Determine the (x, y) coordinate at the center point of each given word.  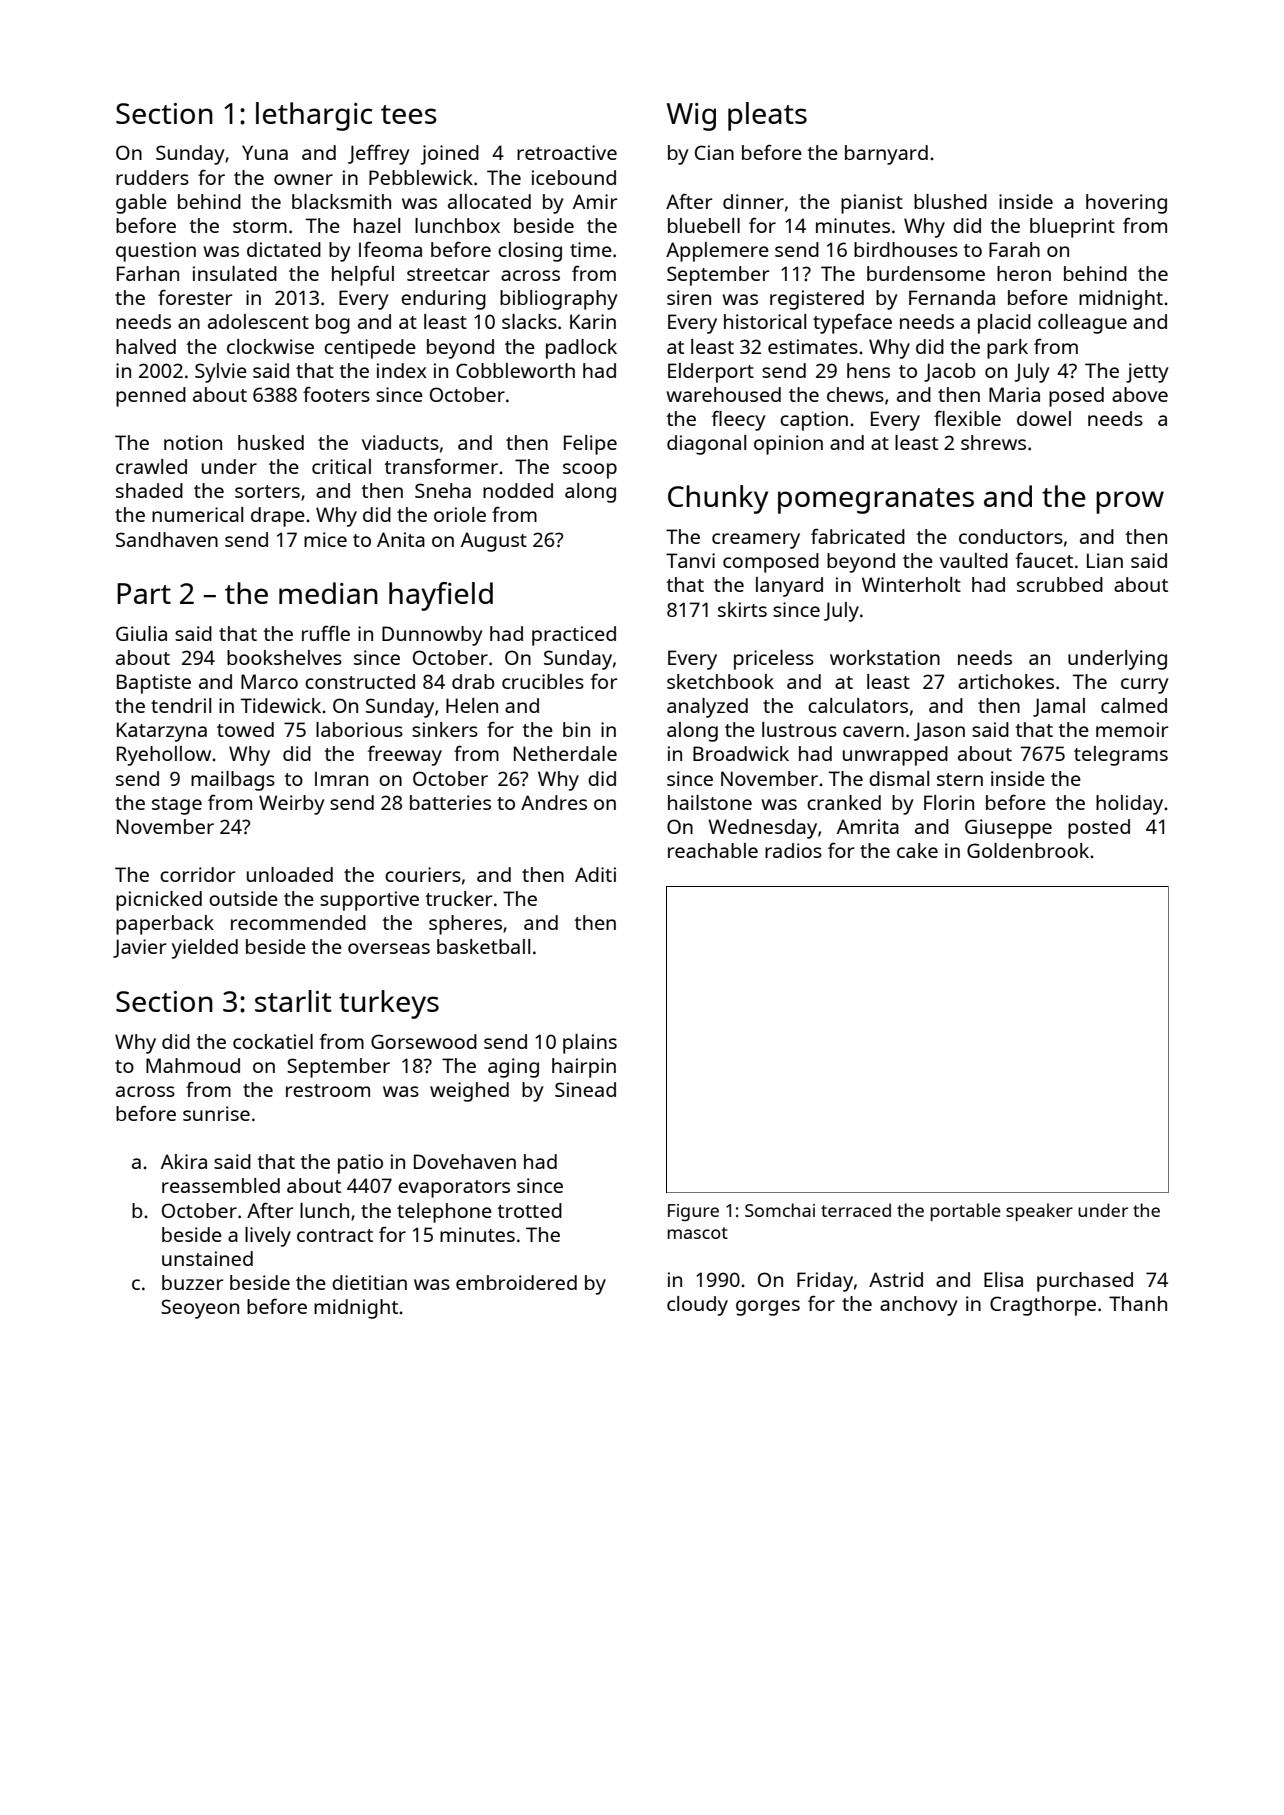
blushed (950, 201)
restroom (328, 1090)
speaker (1039, 1212)
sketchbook (720, 681)
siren (689, 297)
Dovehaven (465, 1161)
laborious (359, 729)
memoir (1132, 729)
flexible (967, 418)
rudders (152, 177)
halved (146, 346)
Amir (595, 201)
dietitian (369, 1282)
